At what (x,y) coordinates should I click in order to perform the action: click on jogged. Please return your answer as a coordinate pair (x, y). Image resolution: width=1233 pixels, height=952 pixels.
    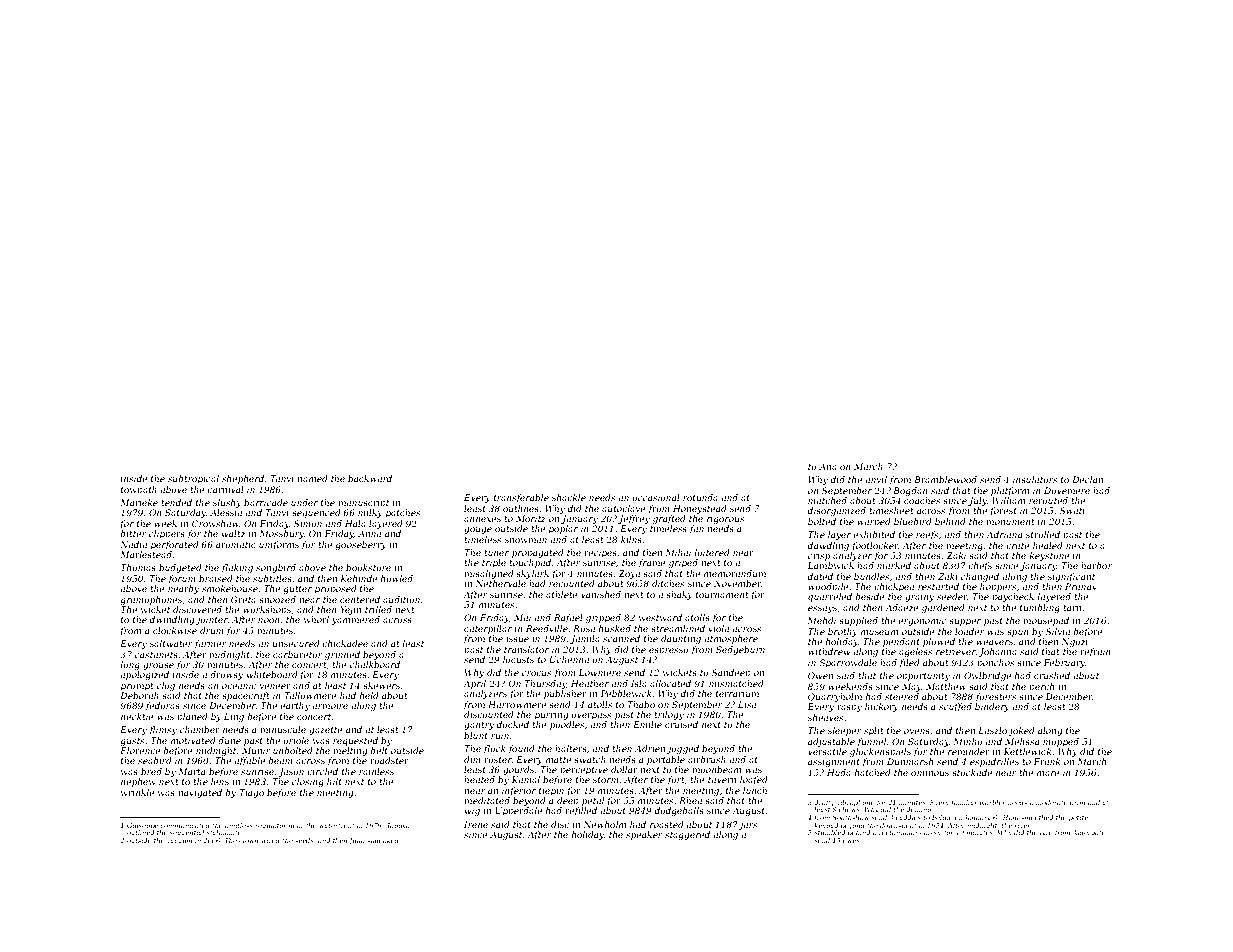
    Looking at the image, I should click on (683, 749).
